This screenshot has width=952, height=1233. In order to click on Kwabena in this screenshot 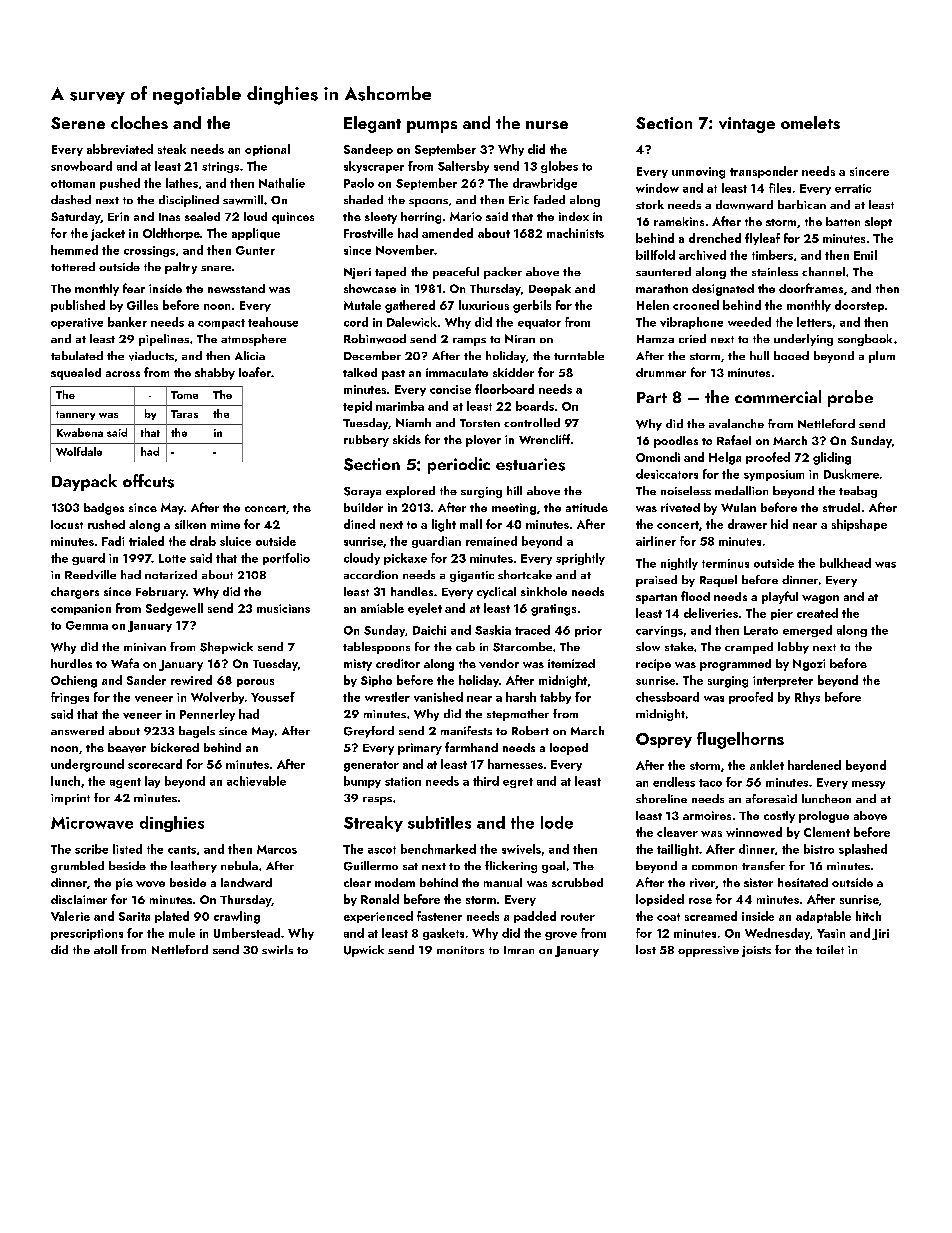, I will do `click(80, 432)`.
